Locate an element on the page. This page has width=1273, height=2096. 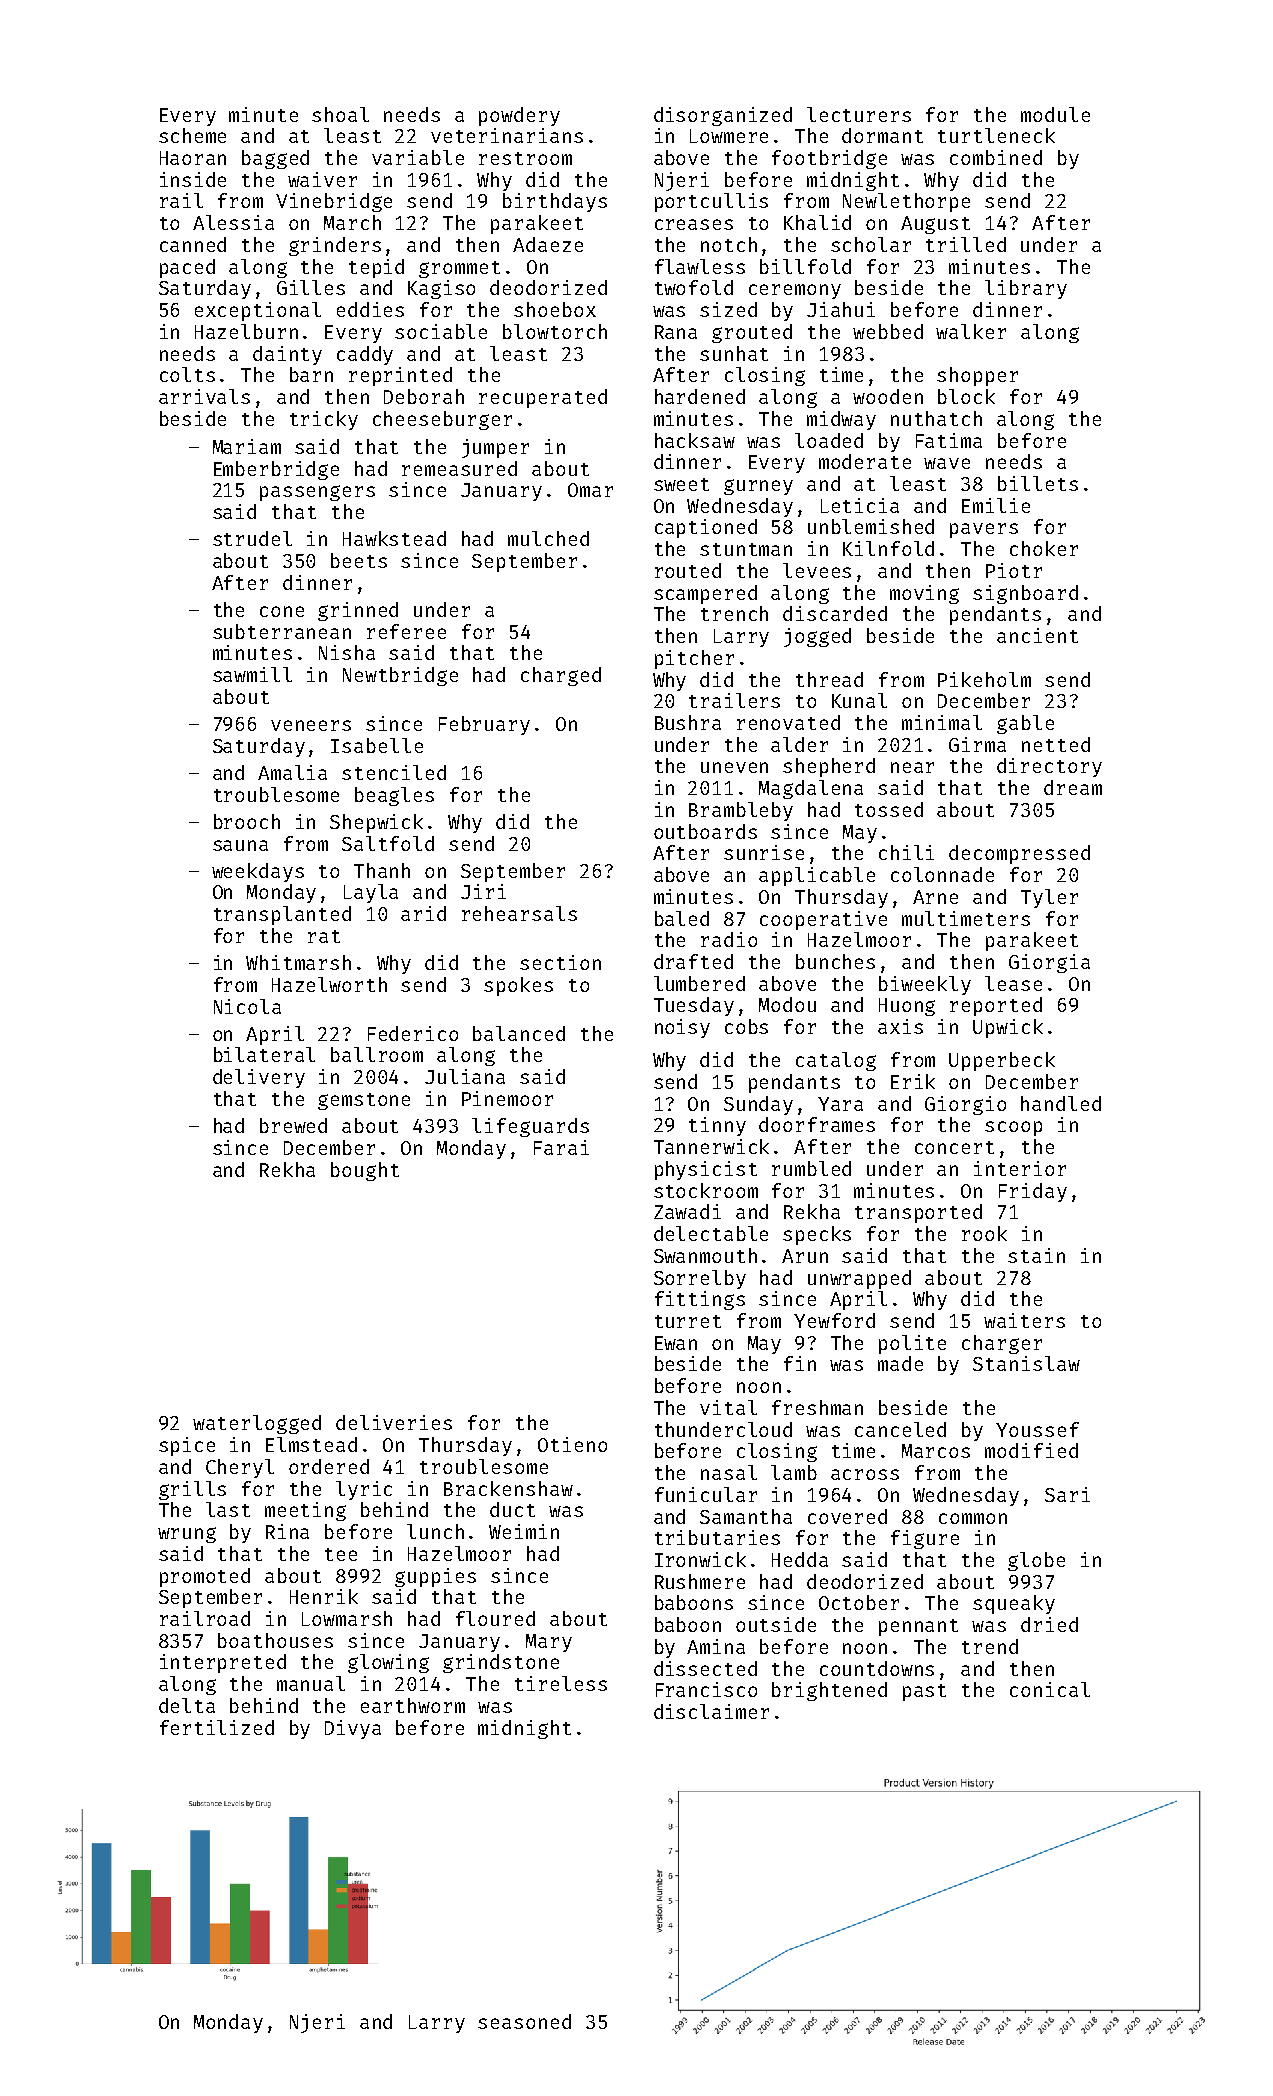
bought is located at coordinates (365, 1171).
